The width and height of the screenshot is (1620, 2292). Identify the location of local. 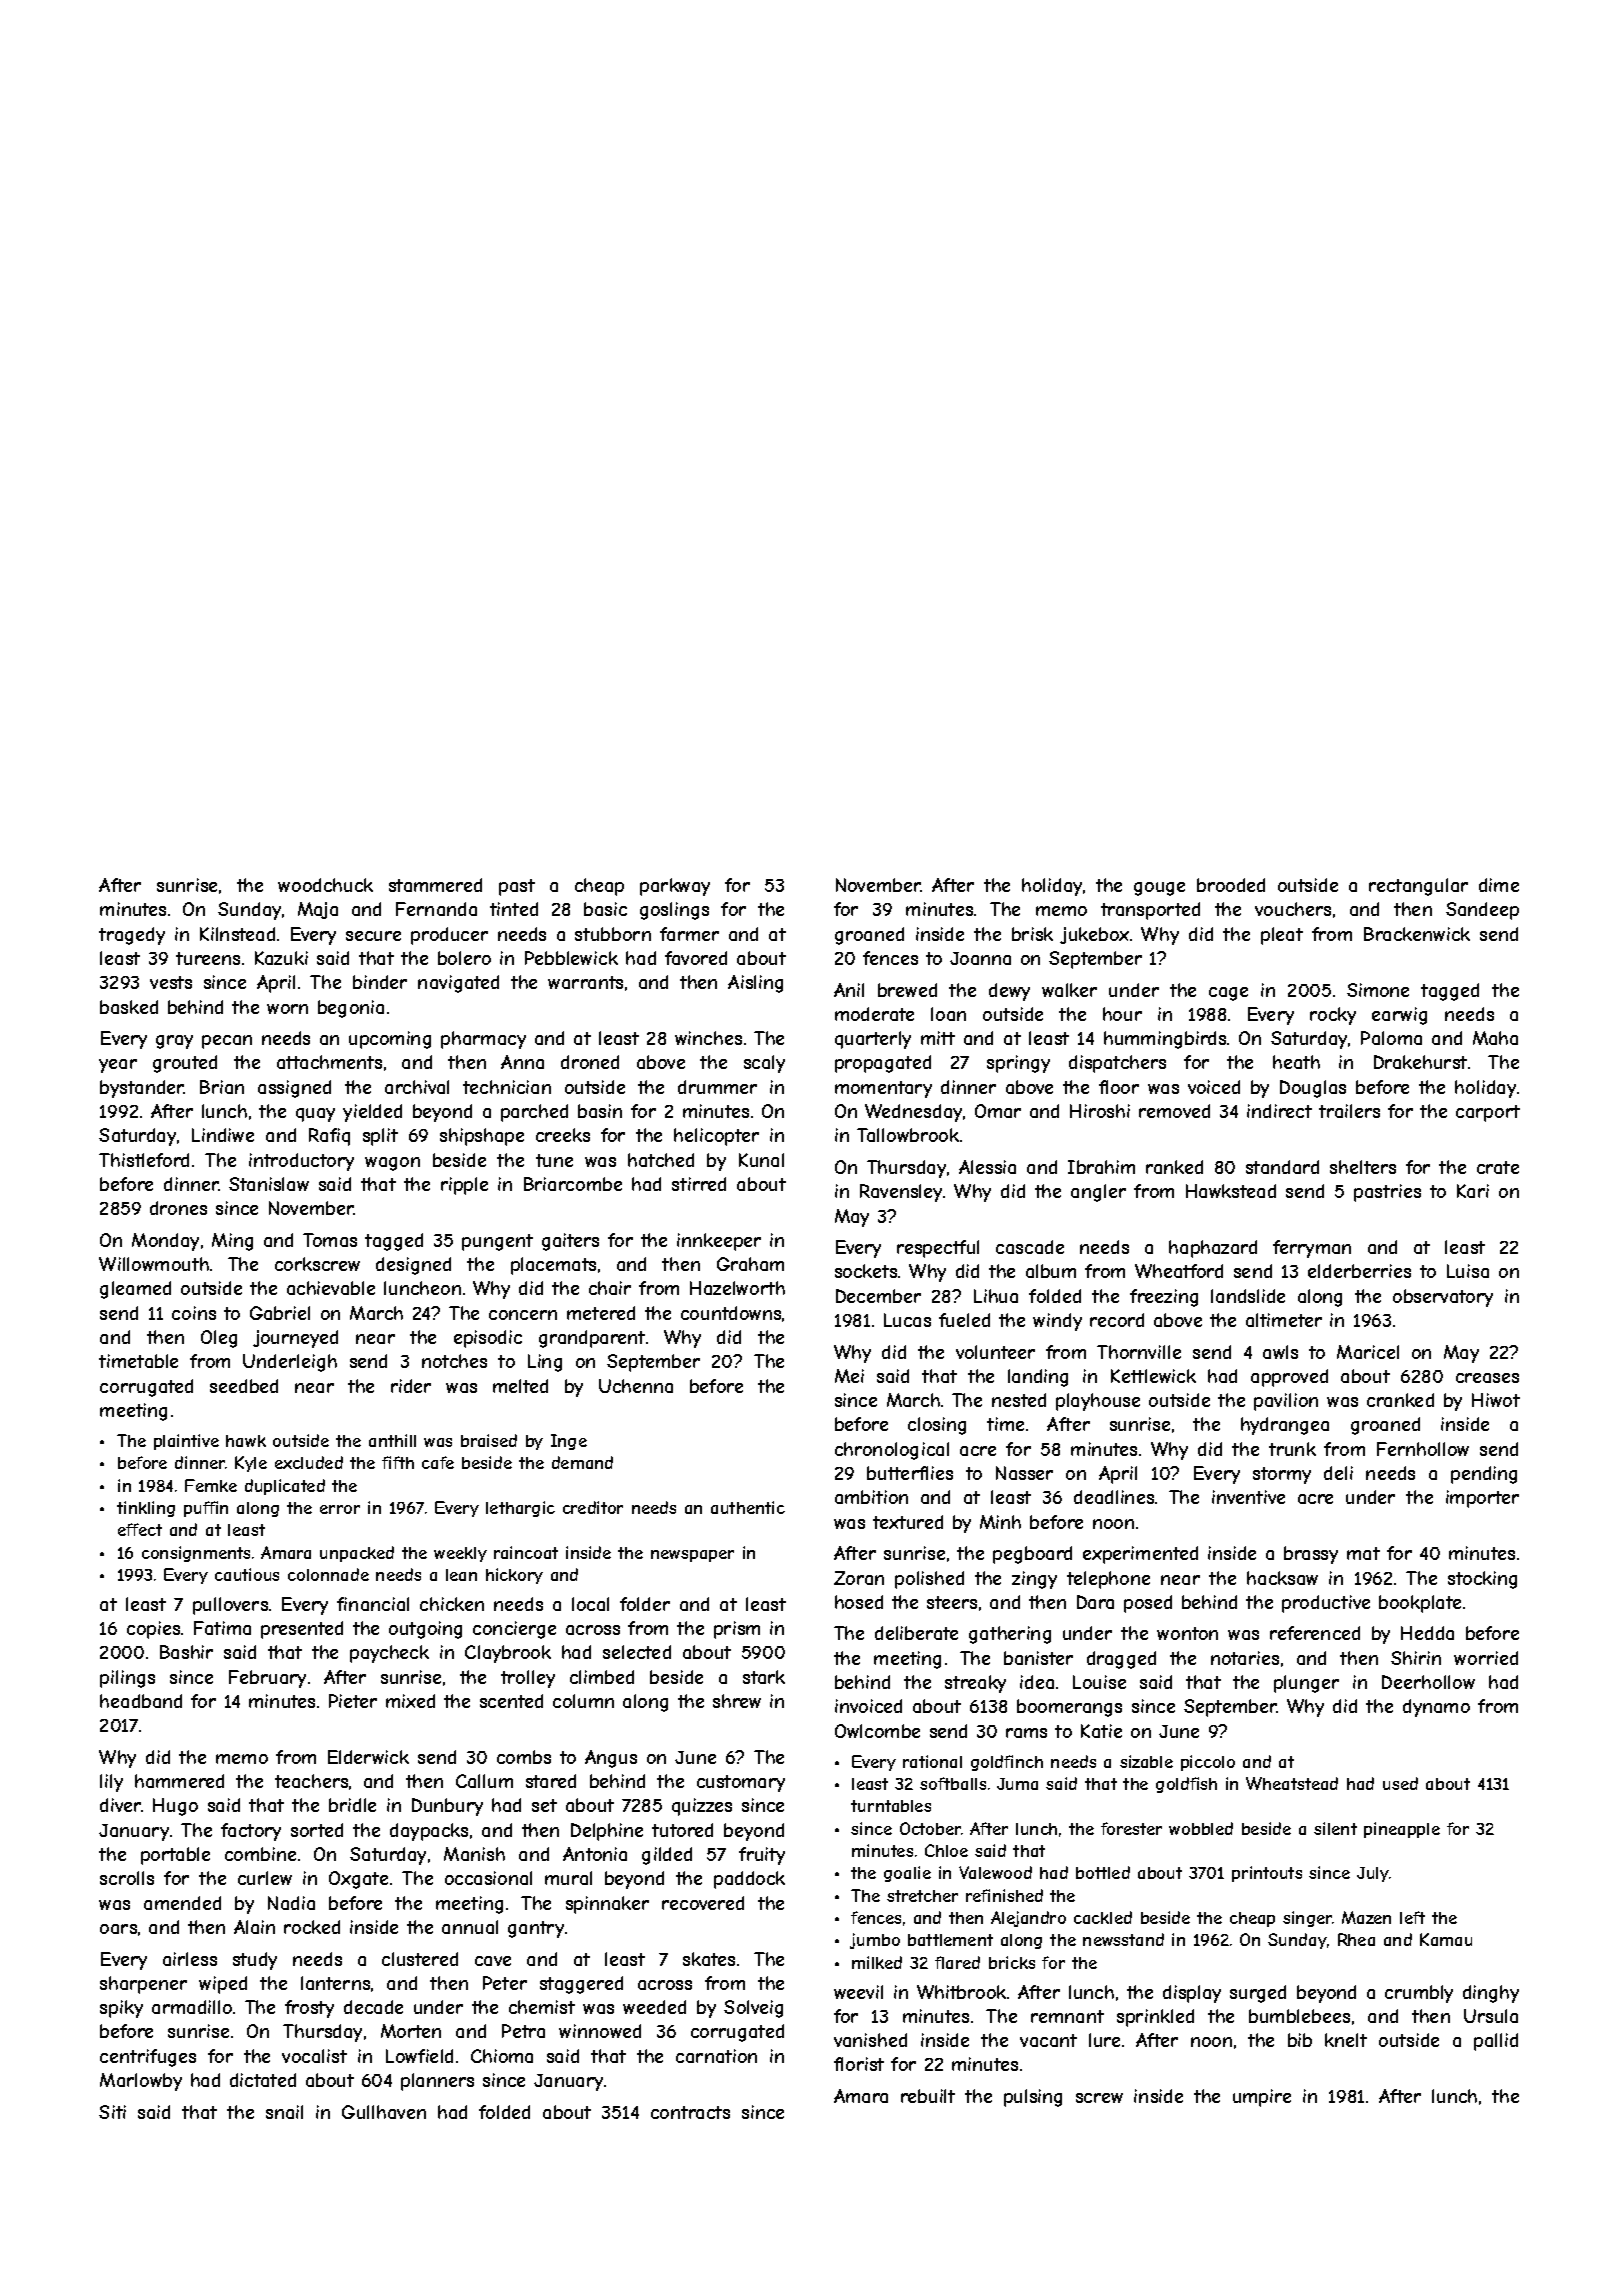
(590, 1604).
